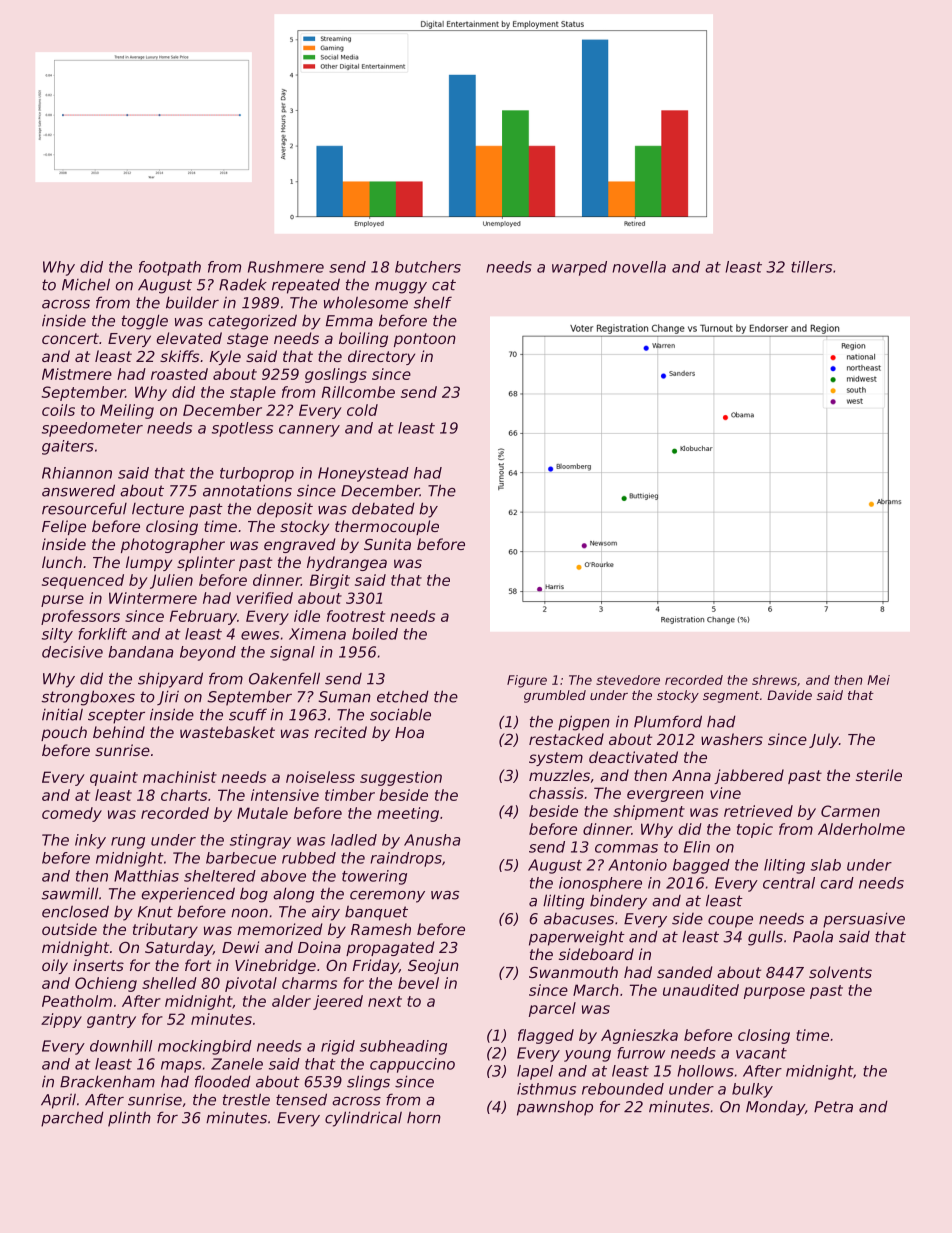 This screenshot has height=1233, width=952. What do you see at coordinates (409, 732) in the screenshot?
I see `Hoa` at bounding box center [409, 732].
